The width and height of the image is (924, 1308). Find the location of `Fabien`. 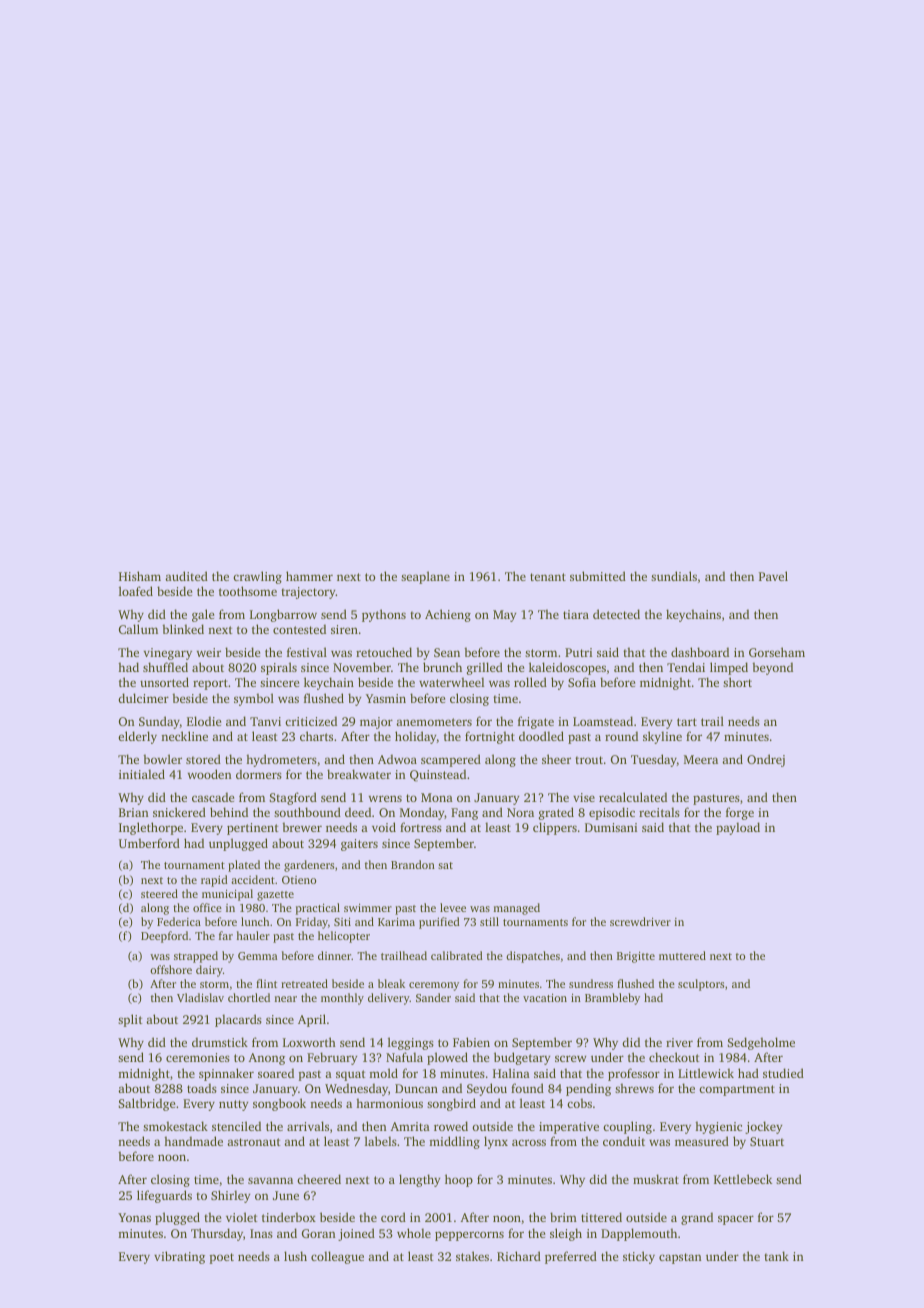

Fabien is located at coordinates (471, 1042).
